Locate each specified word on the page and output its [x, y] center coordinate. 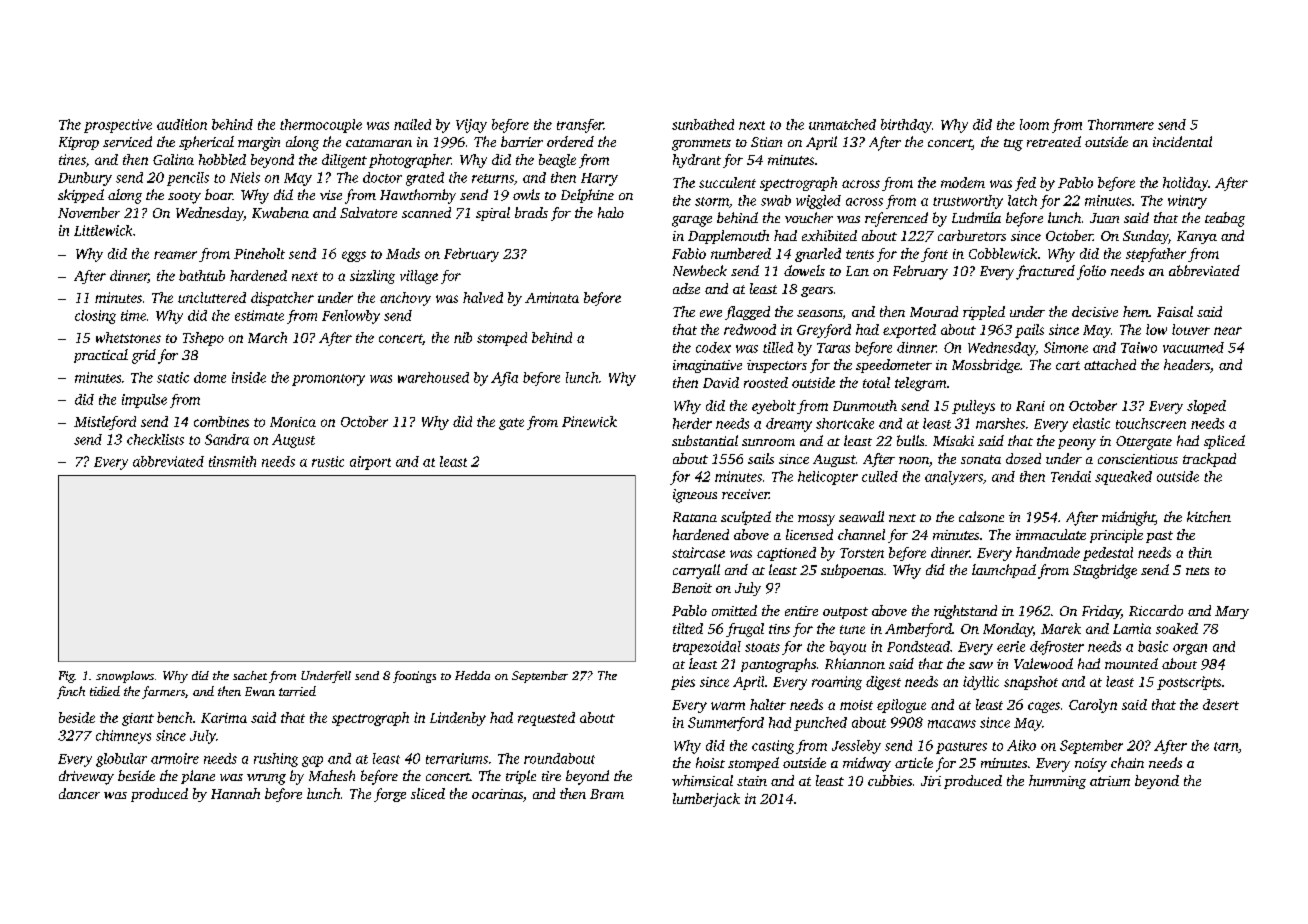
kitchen [1209, 516]
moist [856, 705]
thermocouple [321, 126]
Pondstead [918, 646]
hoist [710, 762]
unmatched [842, 124]
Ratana [695, 517]
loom [1034, 124]
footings [414, 677]
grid [144, 356]
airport [370, 463]
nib [463, 337]
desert [1221, 704]
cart [1068, 365]
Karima [224, 718]
